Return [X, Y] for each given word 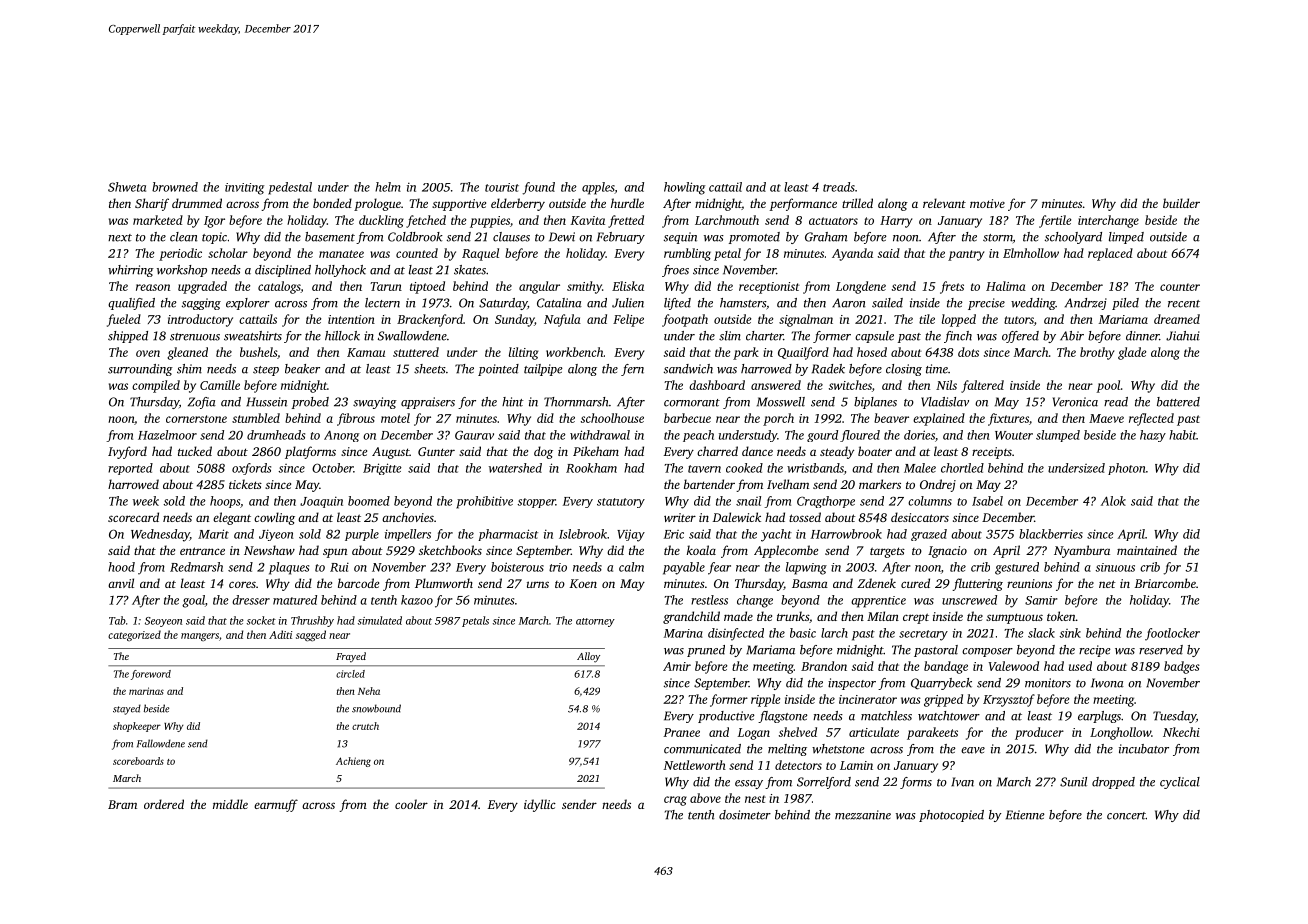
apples [598, 188]
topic [214, 238]
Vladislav [945, 402]
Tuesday [1174, 717]
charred [717, 451]
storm [998, 238]
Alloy [588, 657]
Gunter [436, 451]
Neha [369, 691]
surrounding [140, 370]
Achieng [353, 762]
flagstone [783, 717]
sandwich [688, 369]
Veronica [1075, 402]
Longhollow [1120, 733]
